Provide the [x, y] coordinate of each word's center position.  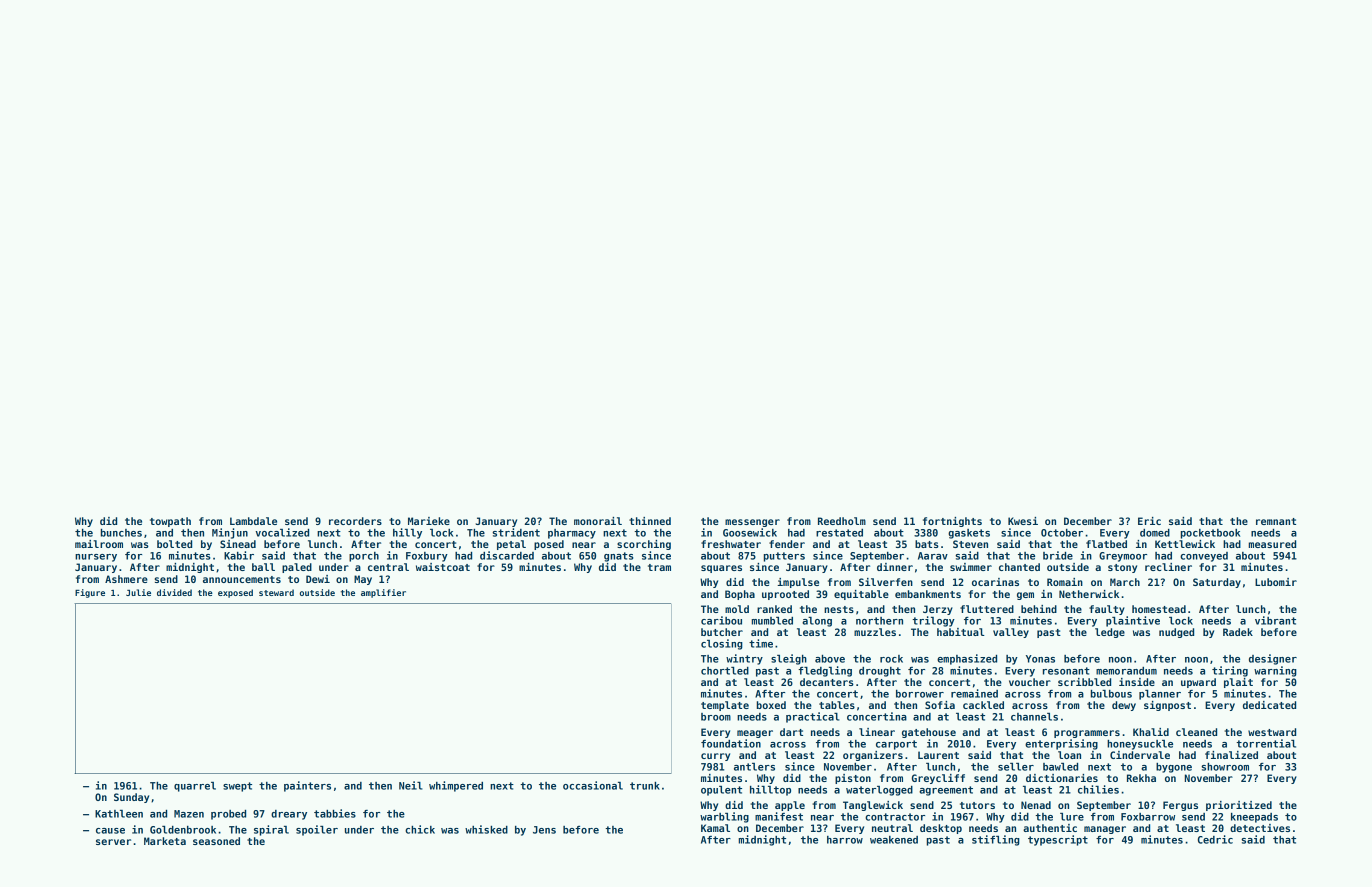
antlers [754, 767]
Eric [1149, 521]
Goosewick [750, 532]
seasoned [216, 841]
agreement [946, 791]
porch [364, 557]
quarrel [195, 787]
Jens [544, 830]
